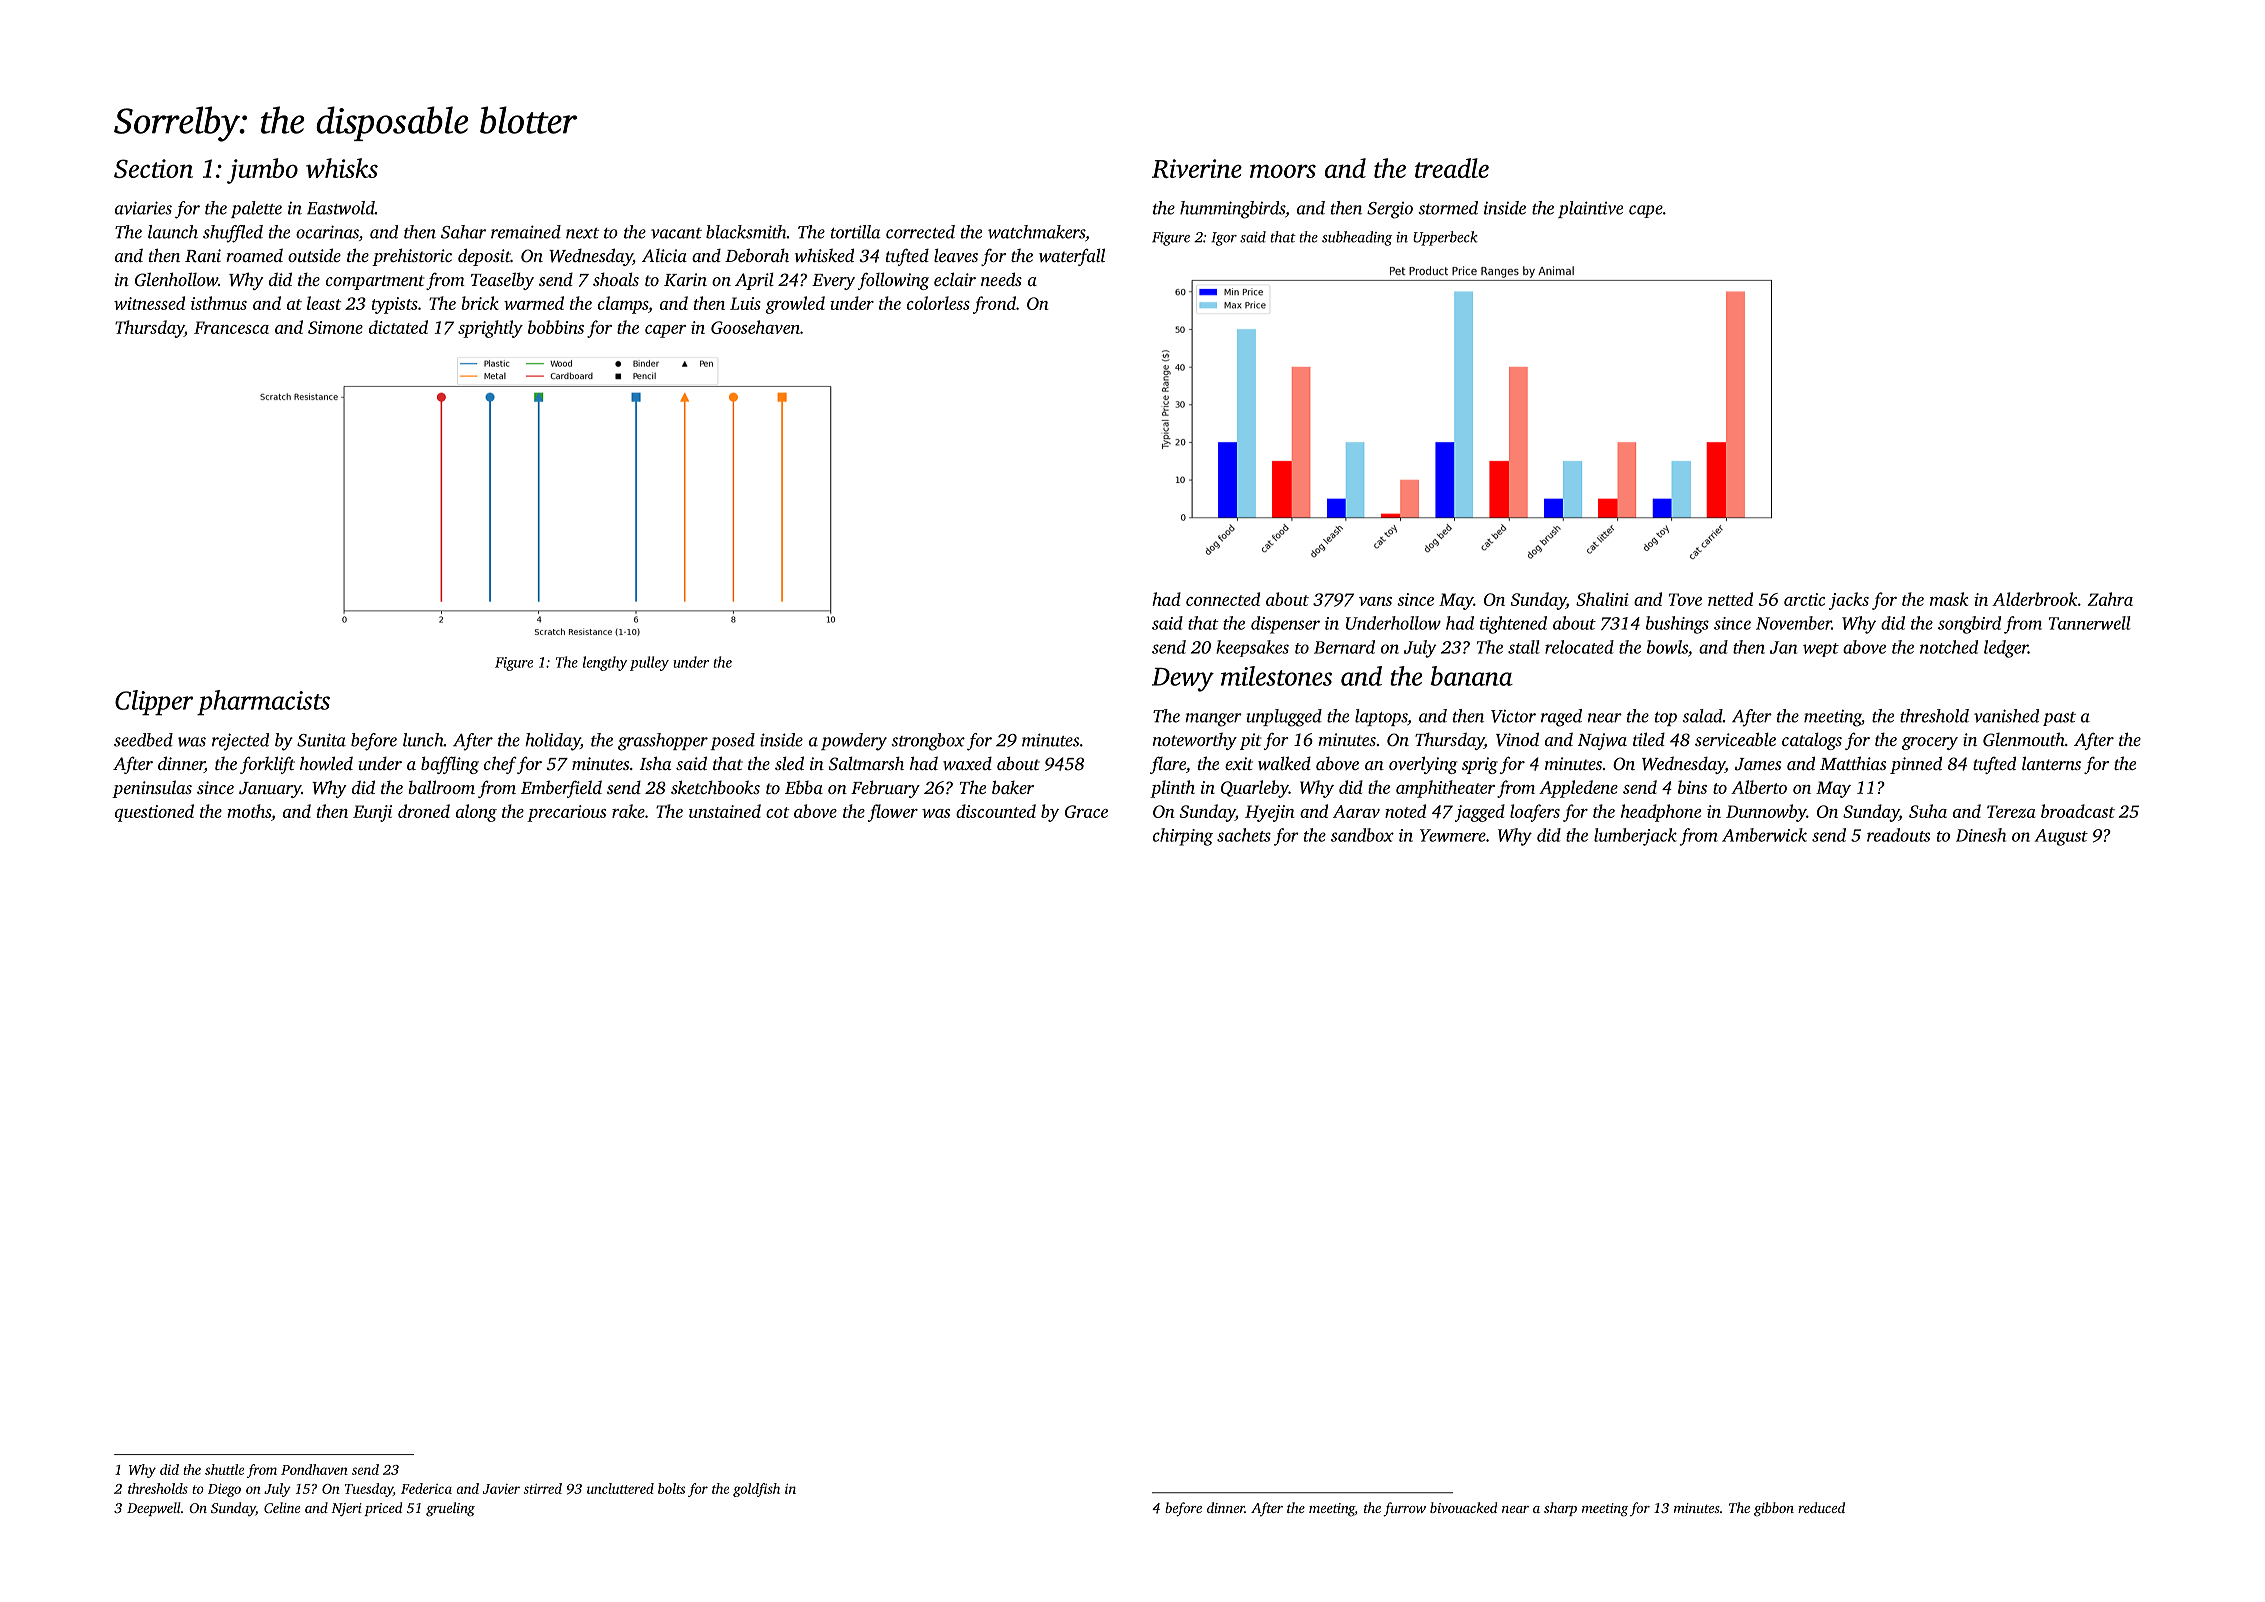 The image size is (2265, 1602). What do you see at coordinates (154, 1509) in the page?
I see `Deepwell` at bounding box center [154, 1509].
